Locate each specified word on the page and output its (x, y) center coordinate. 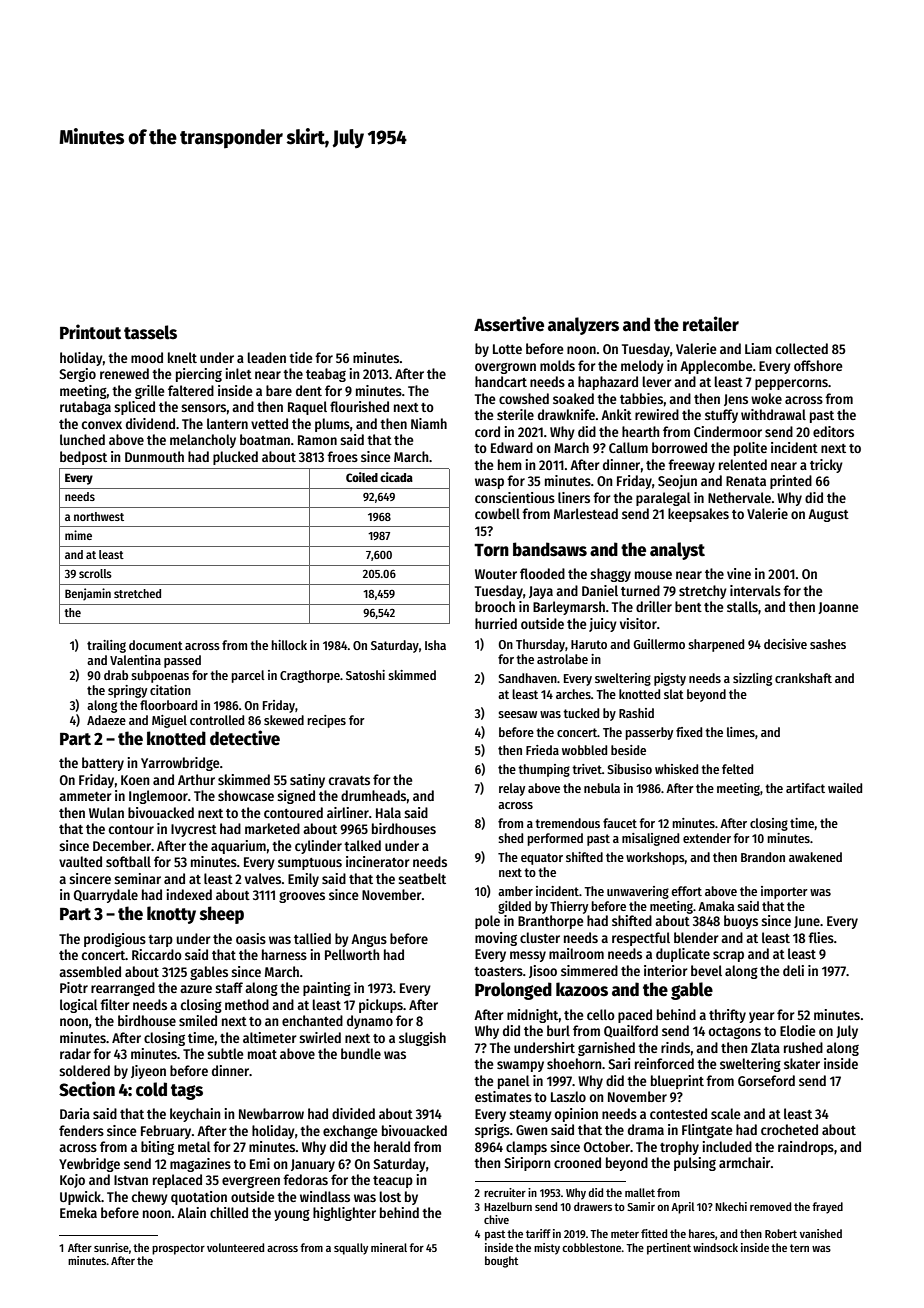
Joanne (838, 608)
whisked (676, 769)
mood (147, 357)
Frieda (542, 750)
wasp (489, 483)
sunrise (111, 1247)
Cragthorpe (310, 676)
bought (501, 1262)
